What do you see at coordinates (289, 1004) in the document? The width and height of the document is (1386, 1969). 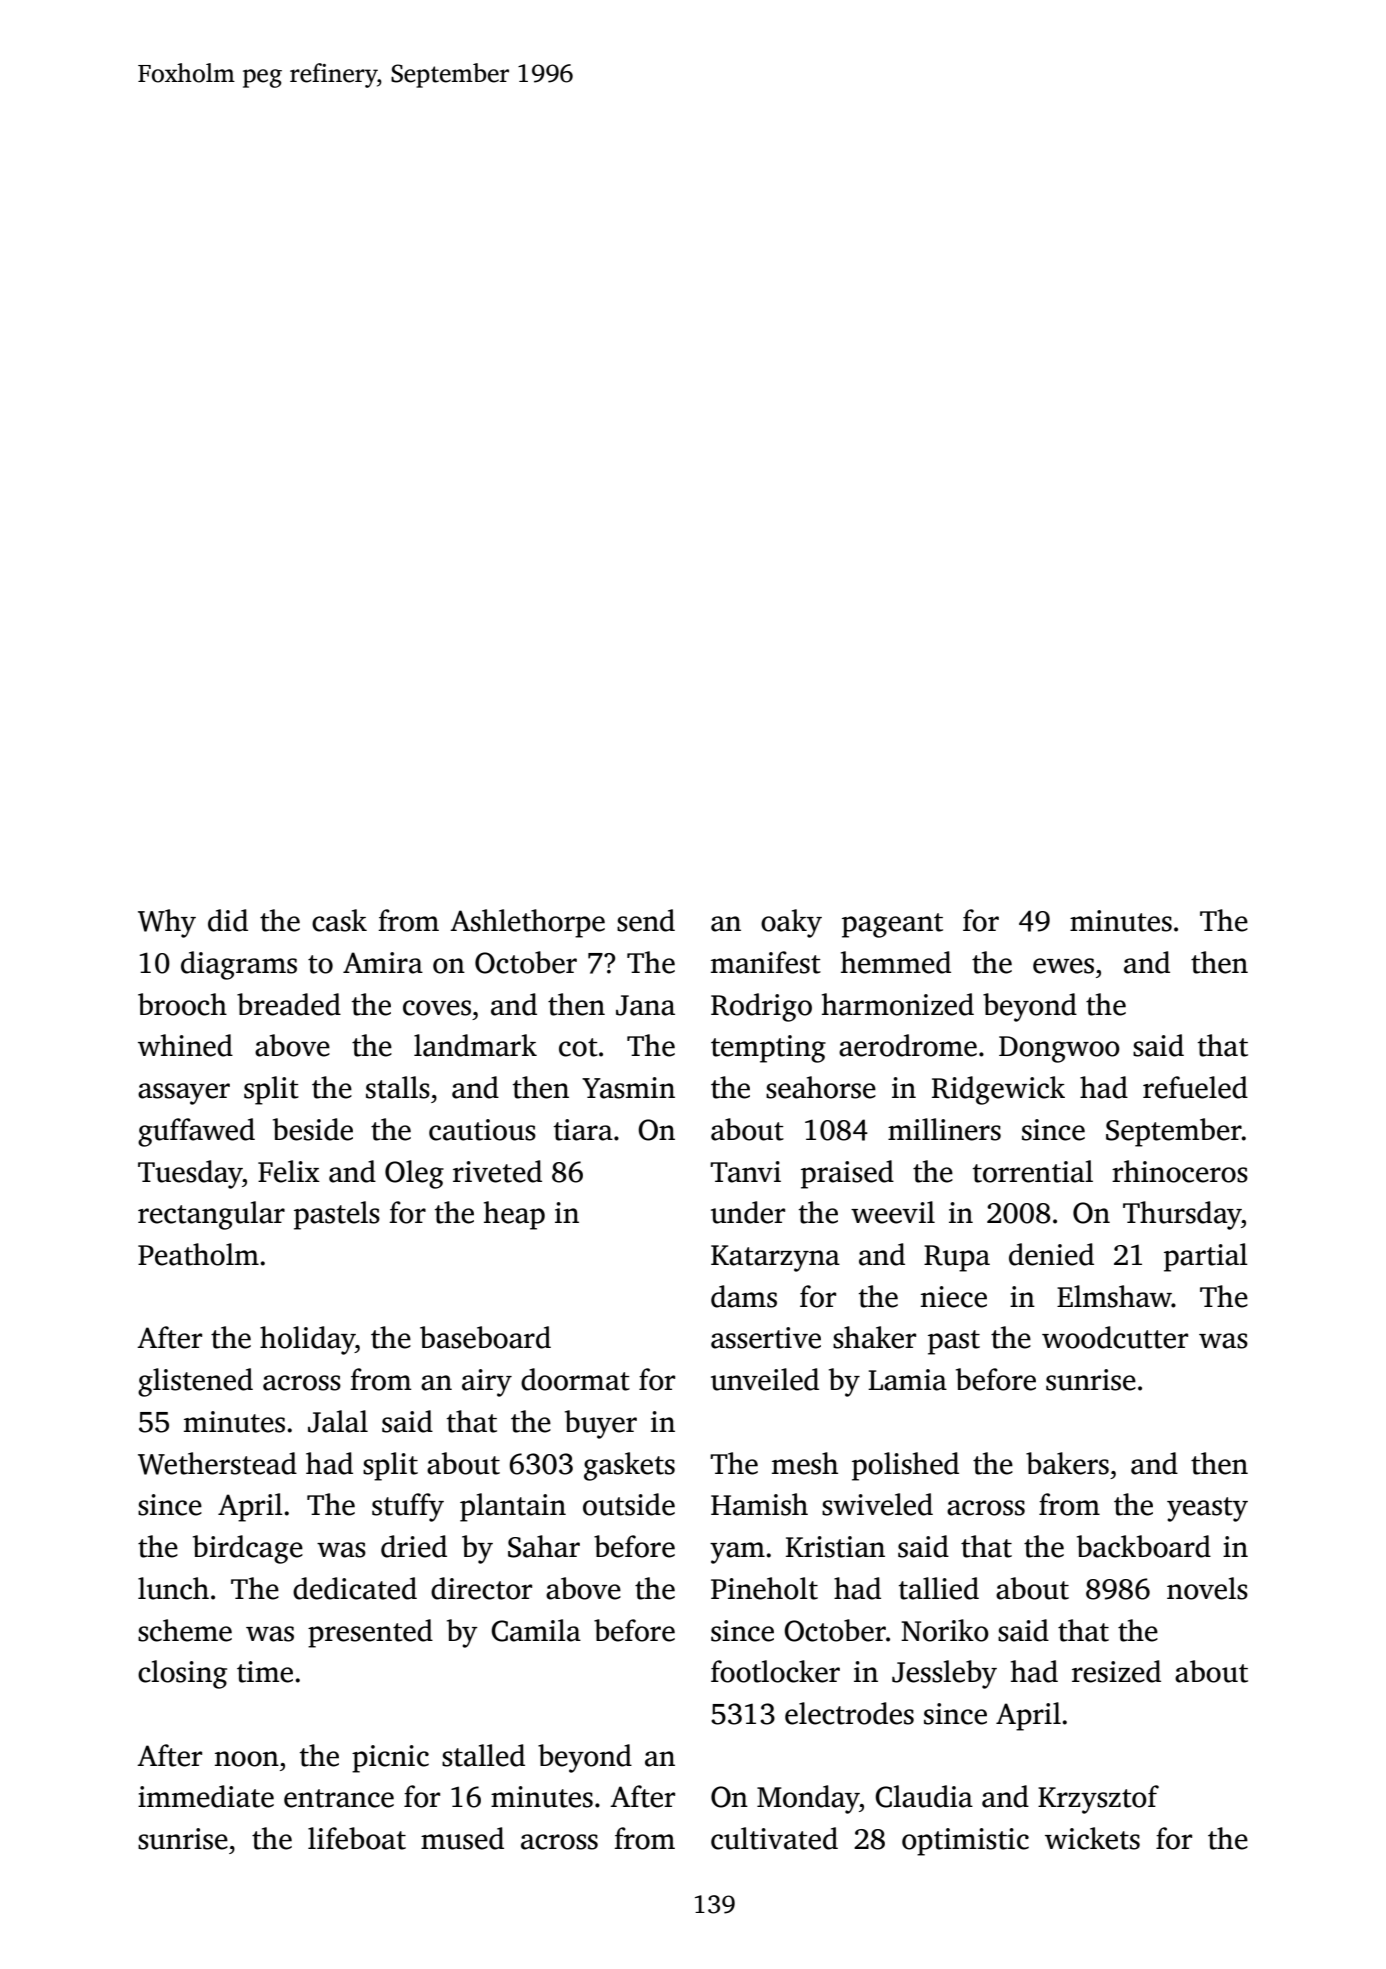 I see `breaded` at bounding box center [289, 1004].
